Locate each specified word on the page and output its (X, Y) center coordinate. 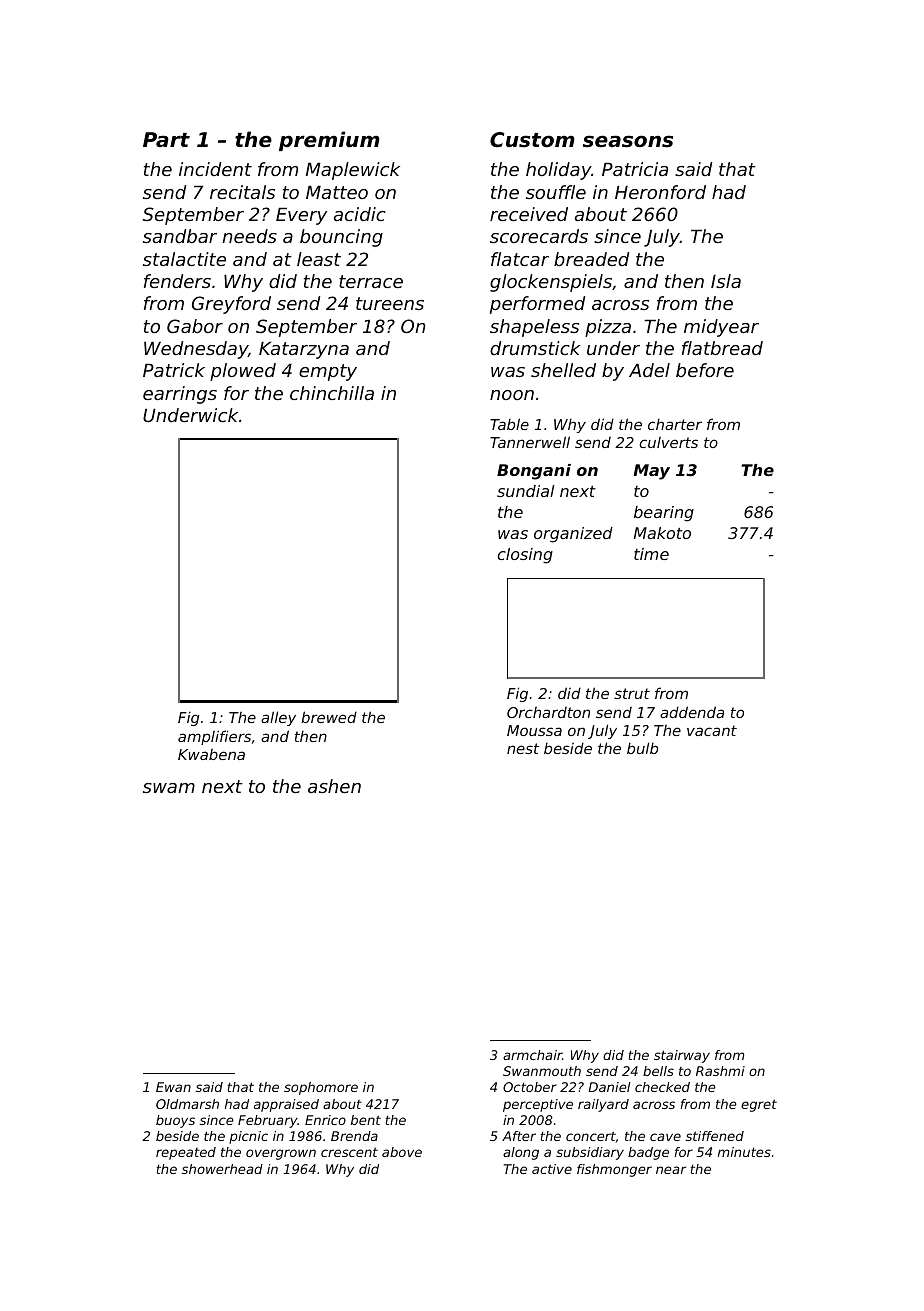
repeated (186, 1153)
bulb (642, 748)
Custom (532, 140)
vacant (712, 730)
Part (166, 139)
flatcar (520, 259)
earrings (180, 395)
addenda (692, 712)
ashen (334, 786)
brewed (329, 717)
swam (169, 788)
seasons (628, 141)
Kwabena (211, 754)
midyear (721, 328)
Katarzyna (304, 350)
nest (523, 748)
